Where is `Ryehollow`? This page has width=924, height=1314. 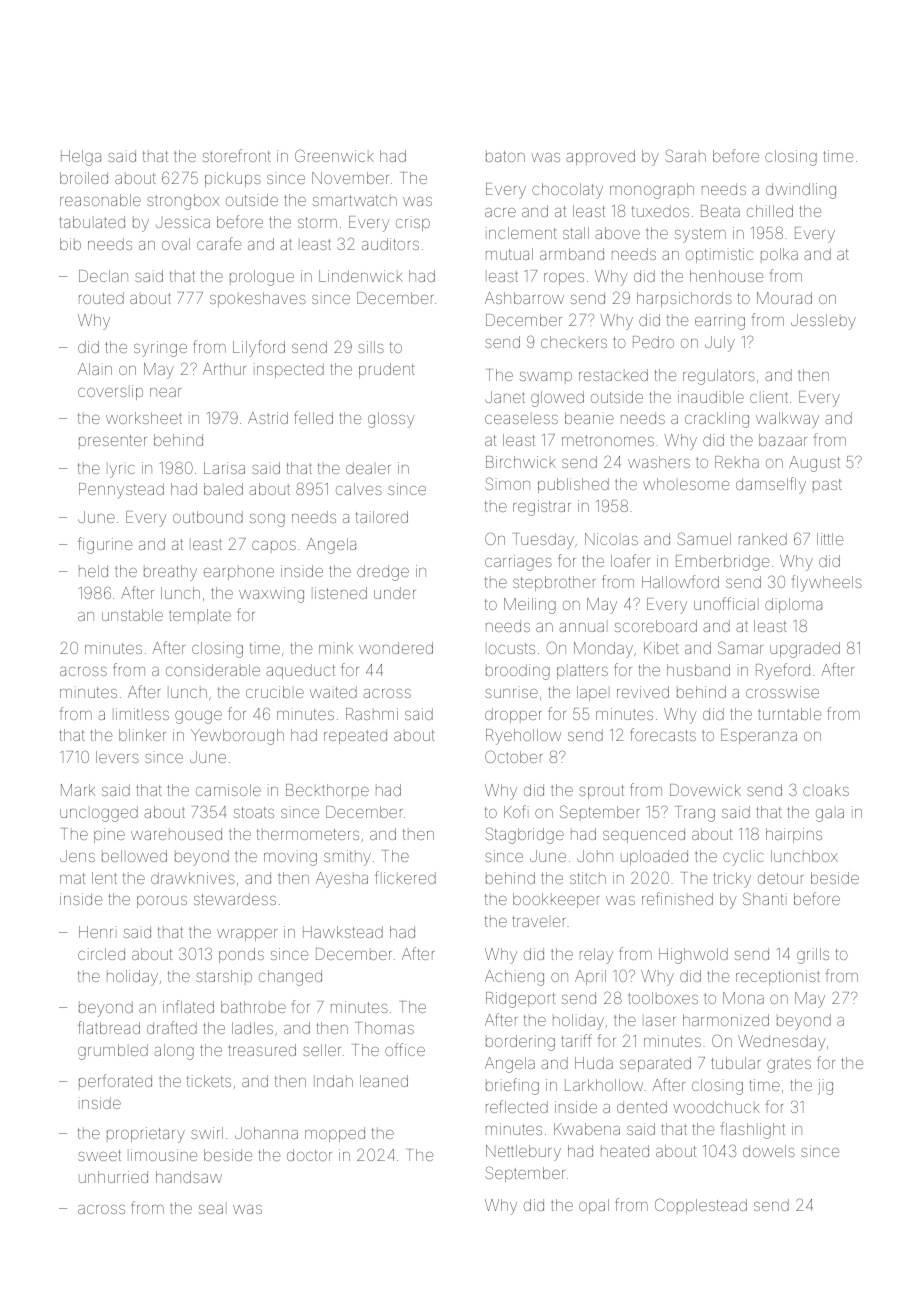 Ryehollow is located at coordinates (523, 737).
